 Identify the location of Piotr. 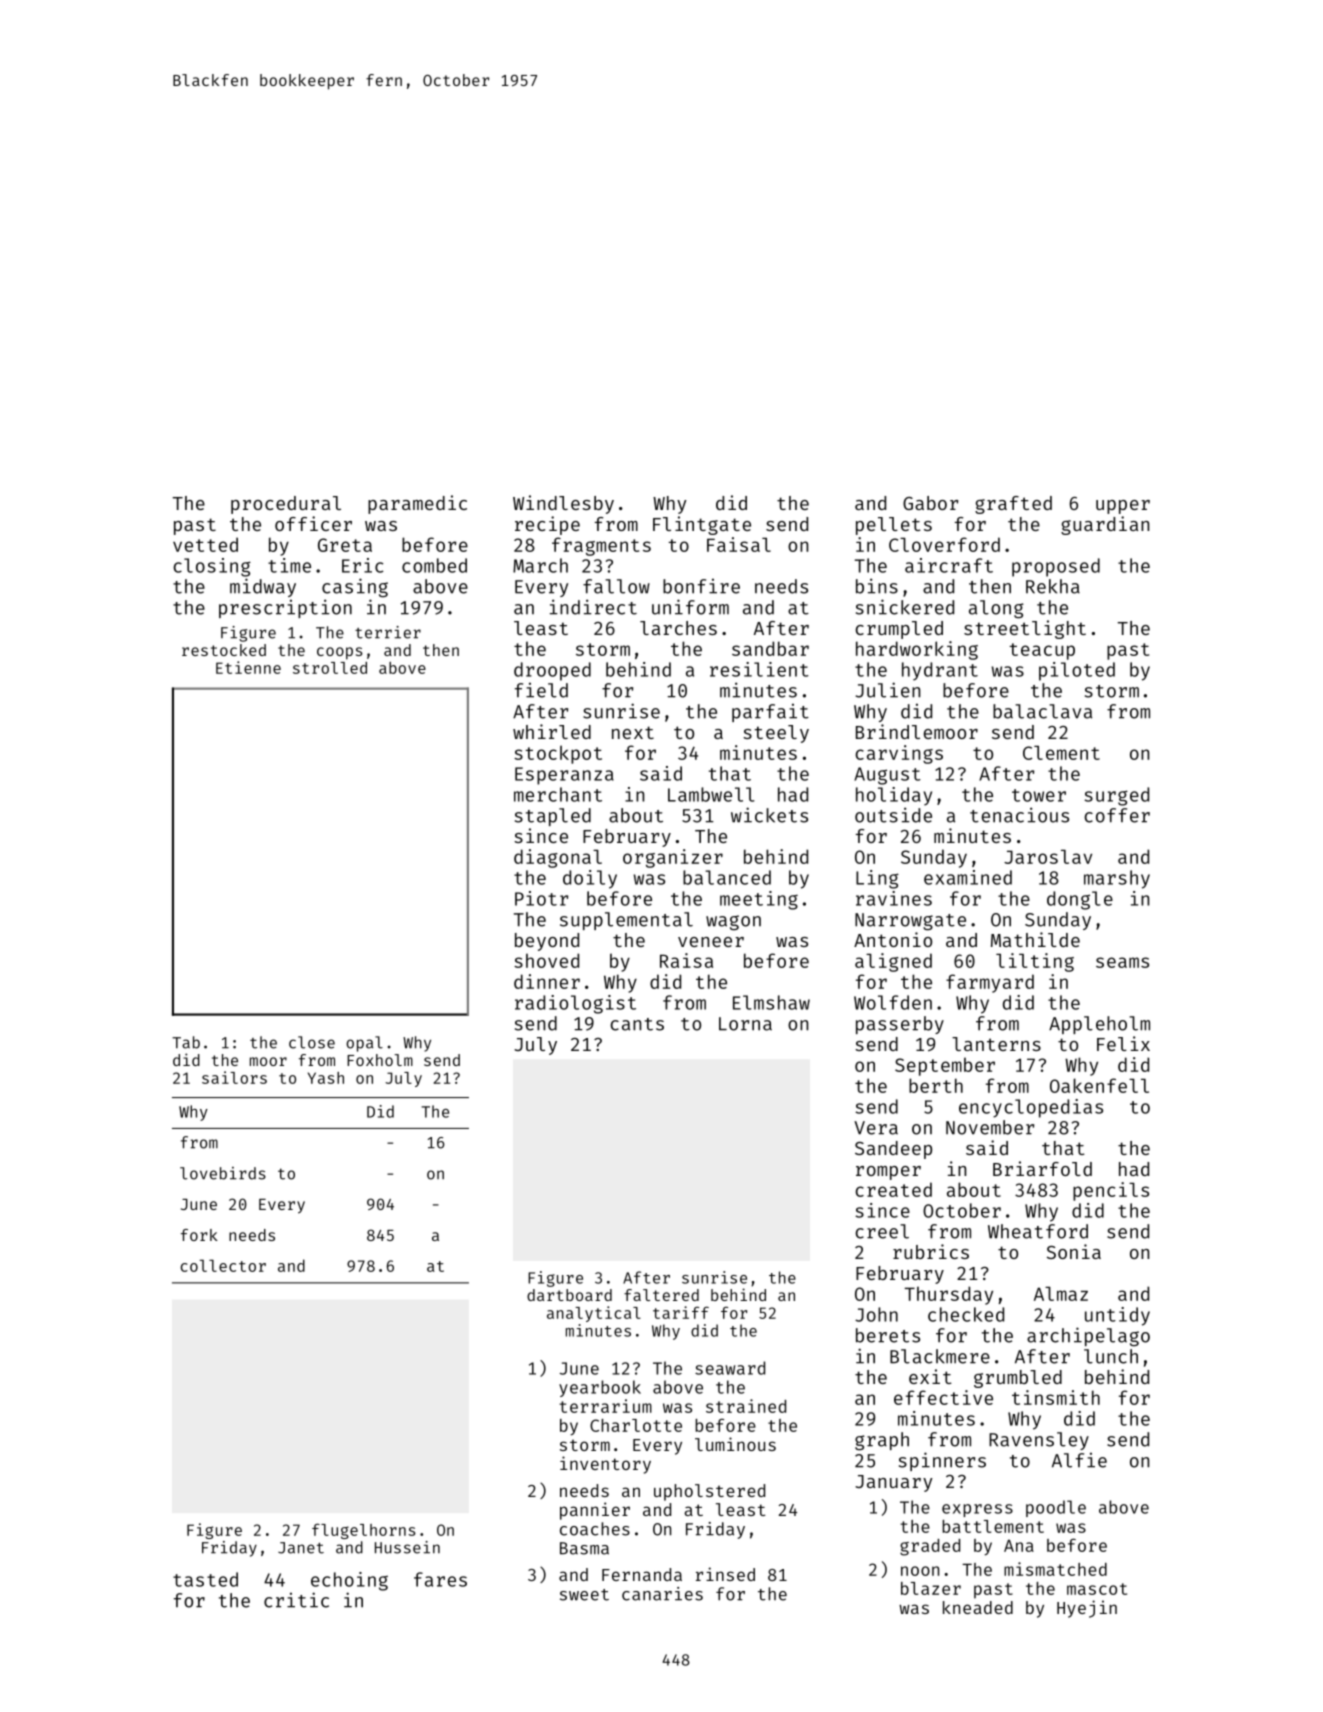
(541, 898).
